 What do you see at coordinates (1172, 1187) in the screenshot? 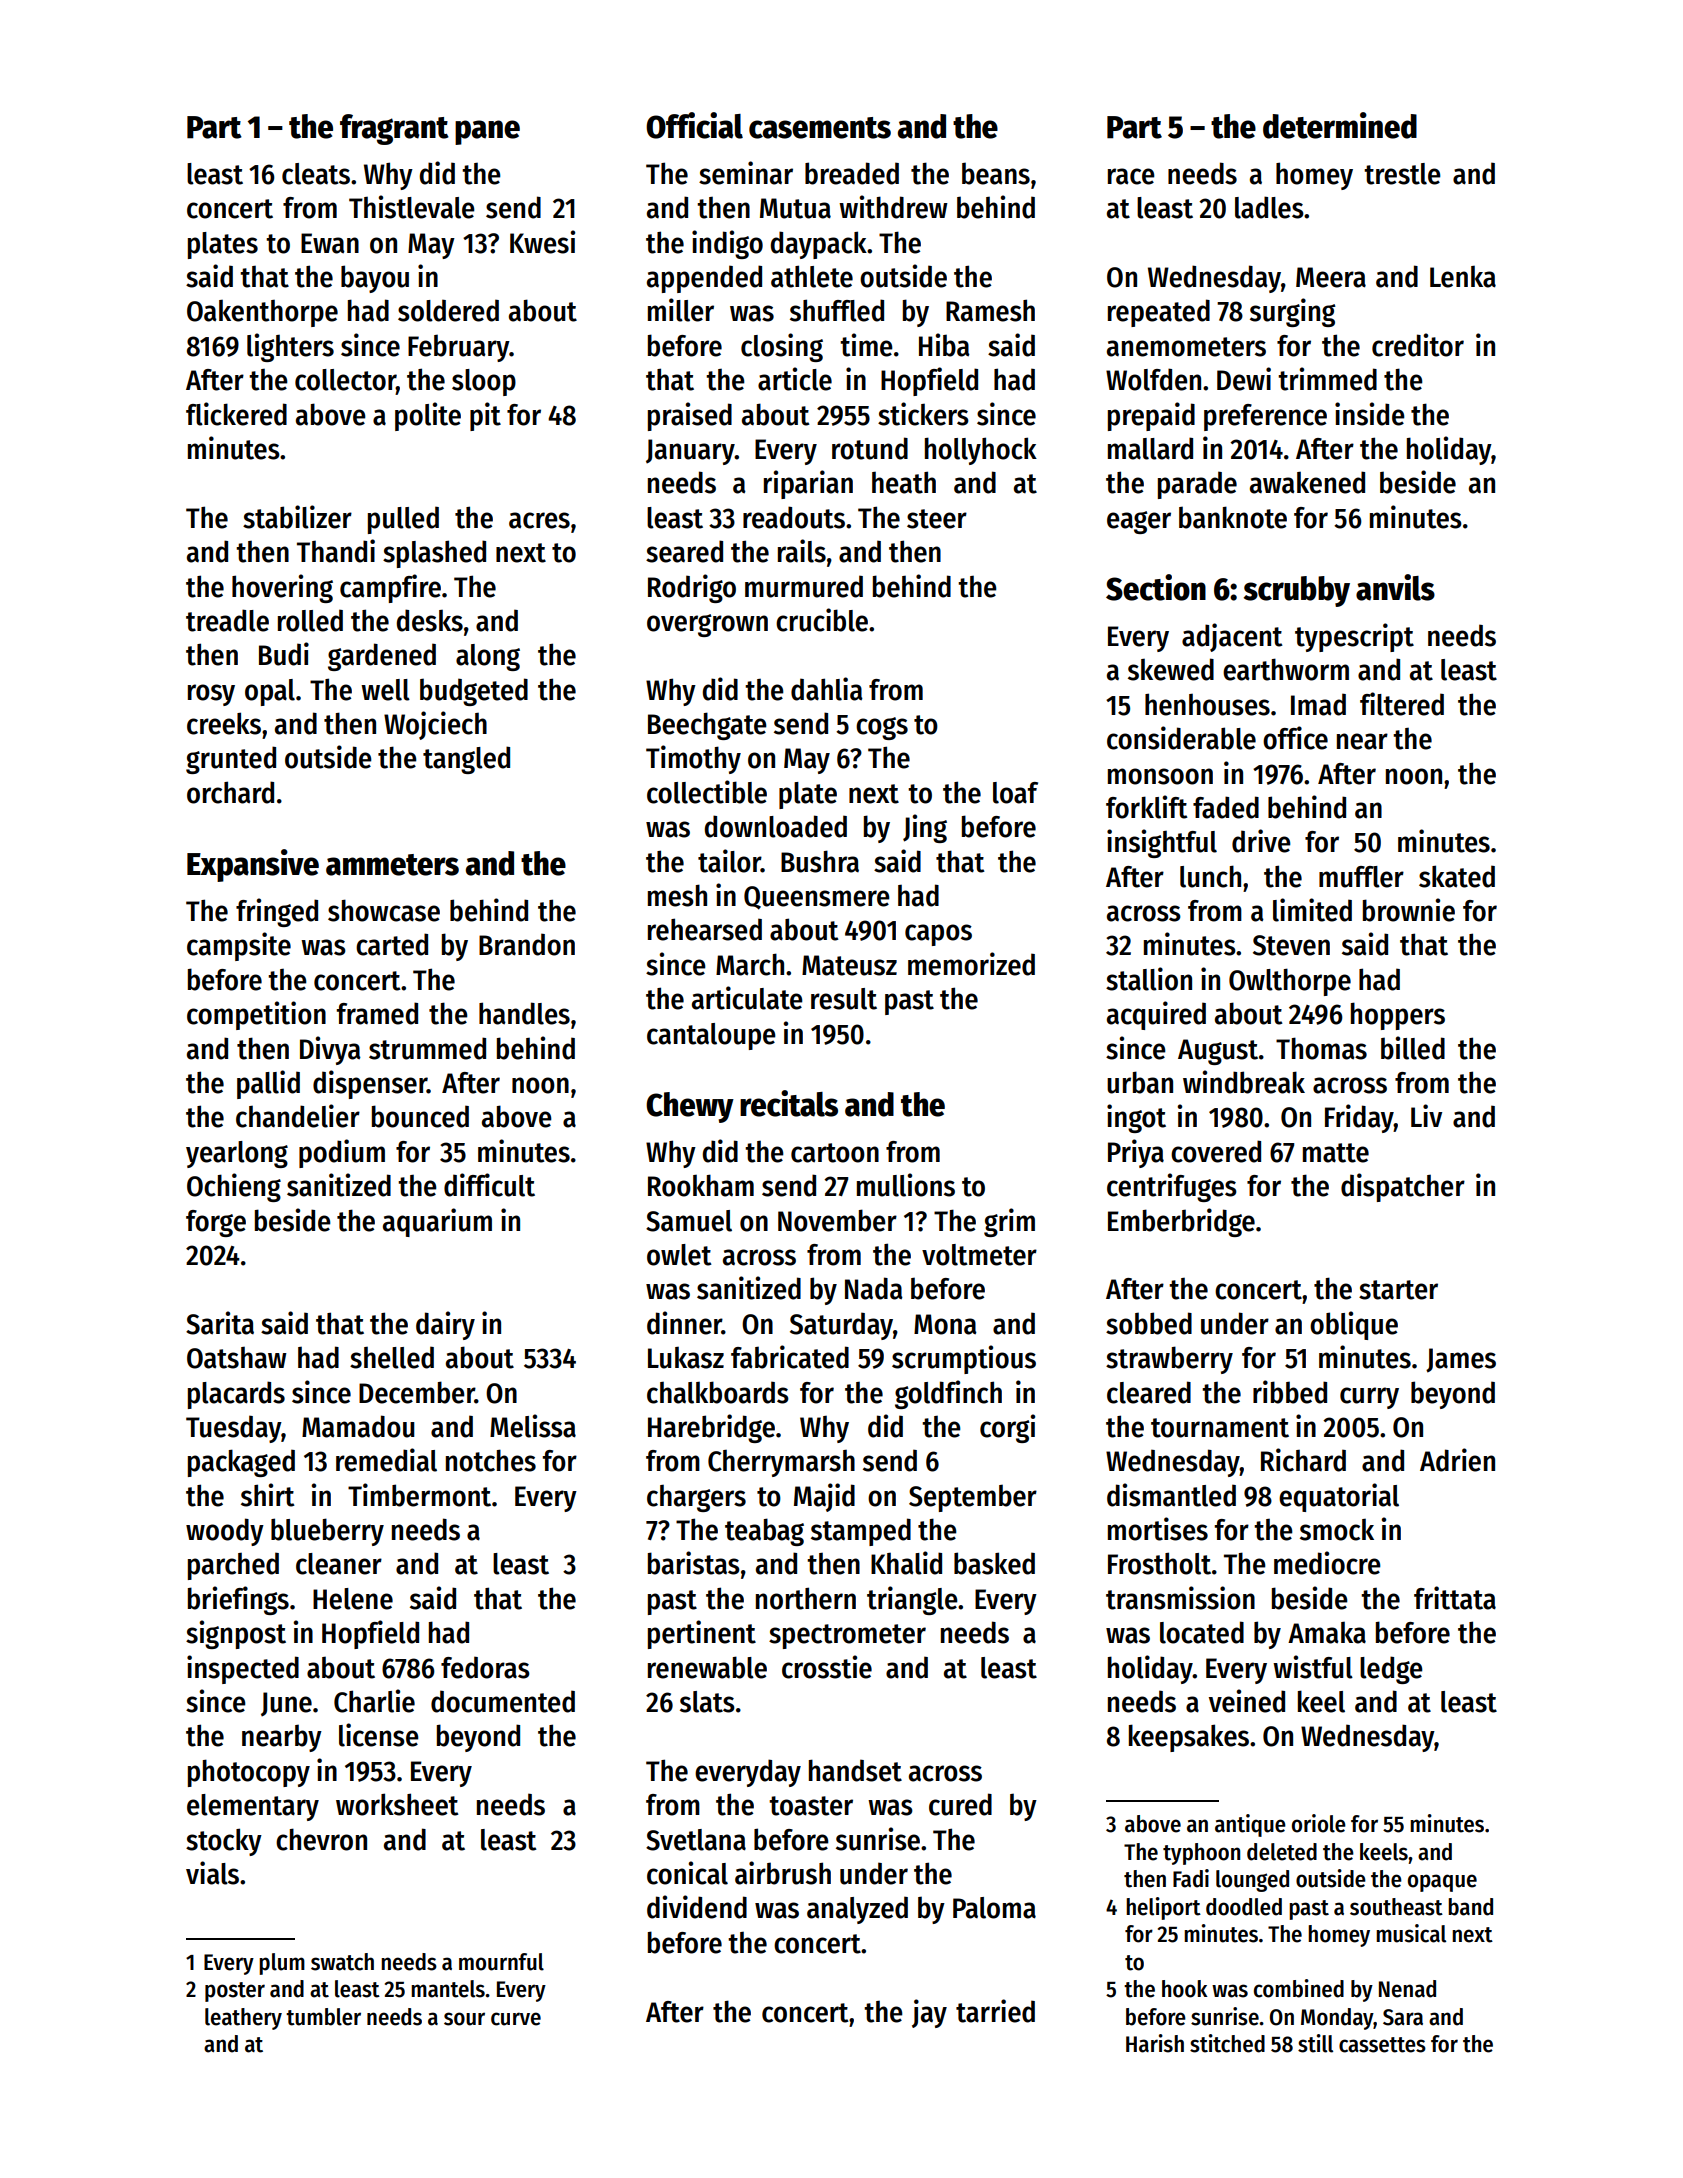
I see `centrifuges` at bounding box center [1172, 1187].
